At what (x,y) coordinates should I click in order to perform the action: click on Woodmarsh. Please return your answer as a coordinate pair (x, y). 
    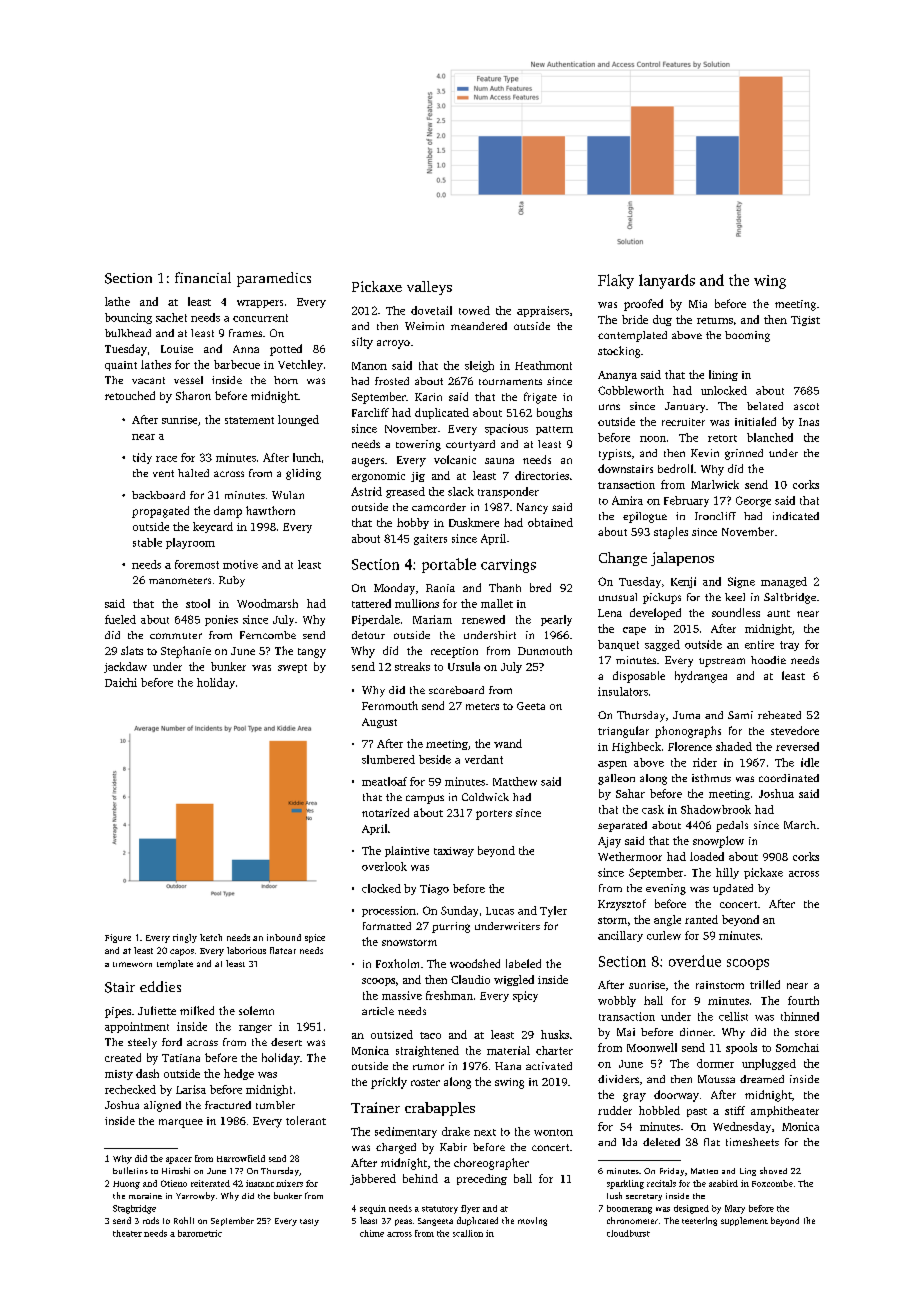
    Looking at the image, I should click on (267, 603).
